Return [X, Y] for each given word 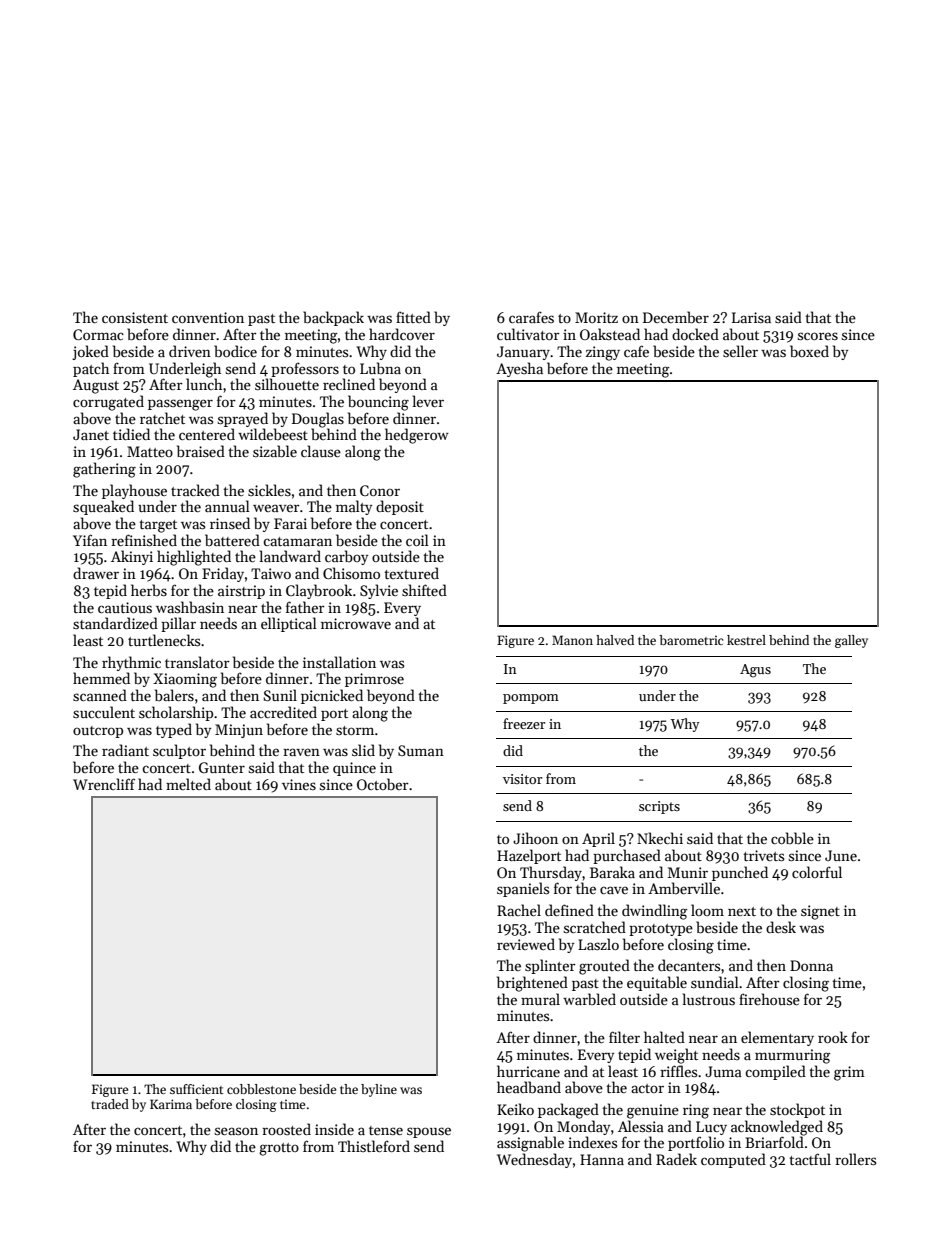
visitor [522, 779]
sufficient [196, 1089]
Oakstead [610, 334]
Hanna [602, 1159]
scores [818, 336]
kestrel [746, 640]
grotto [279, 1149]
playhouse [134, 491]
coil [417, 540]
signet [820, 912]
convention [208, 317]
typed [174, 730]
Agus [755, 671]
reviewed [526, 944]
